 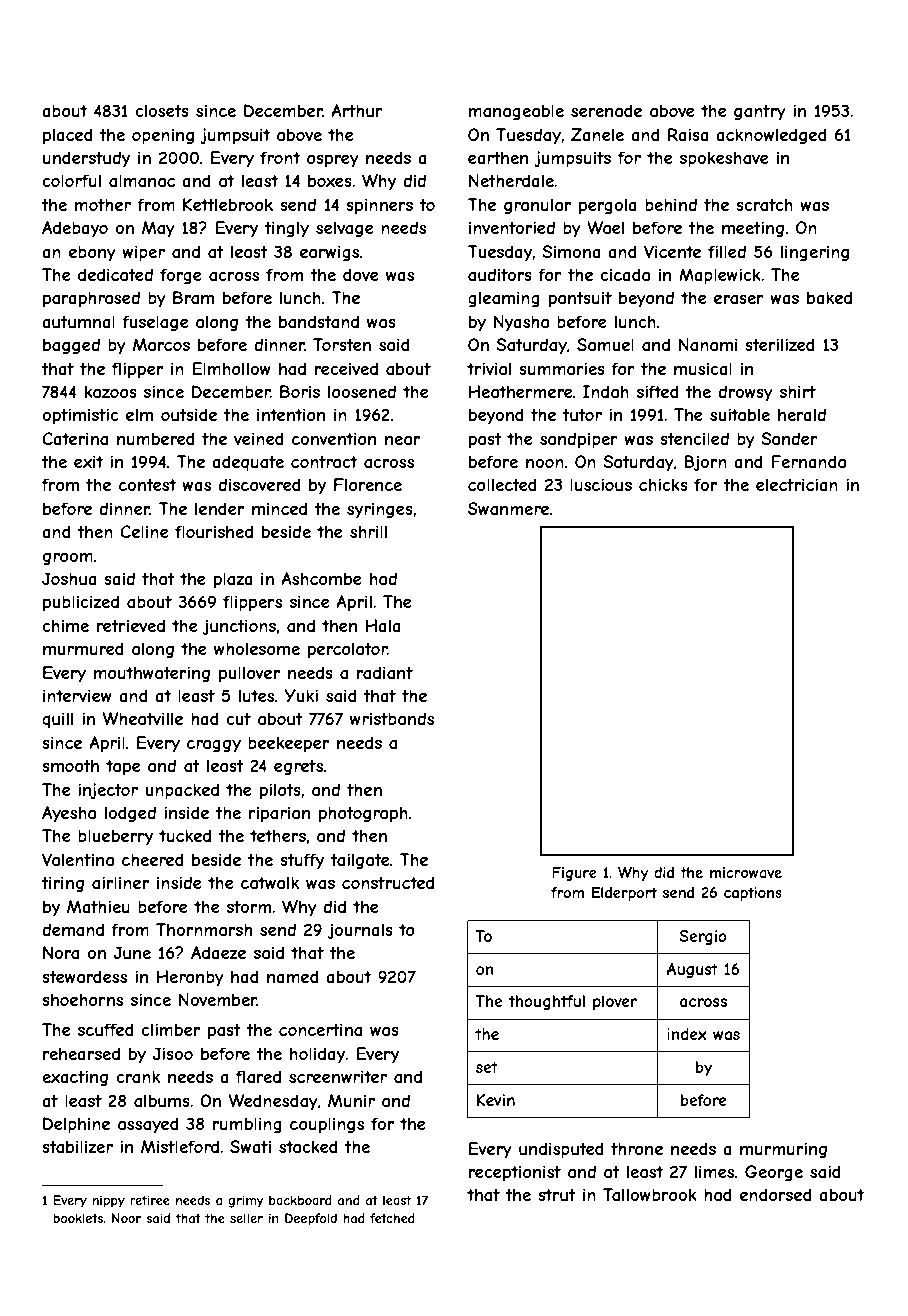 I want to click on auditors, so click(x=500, y=274).
